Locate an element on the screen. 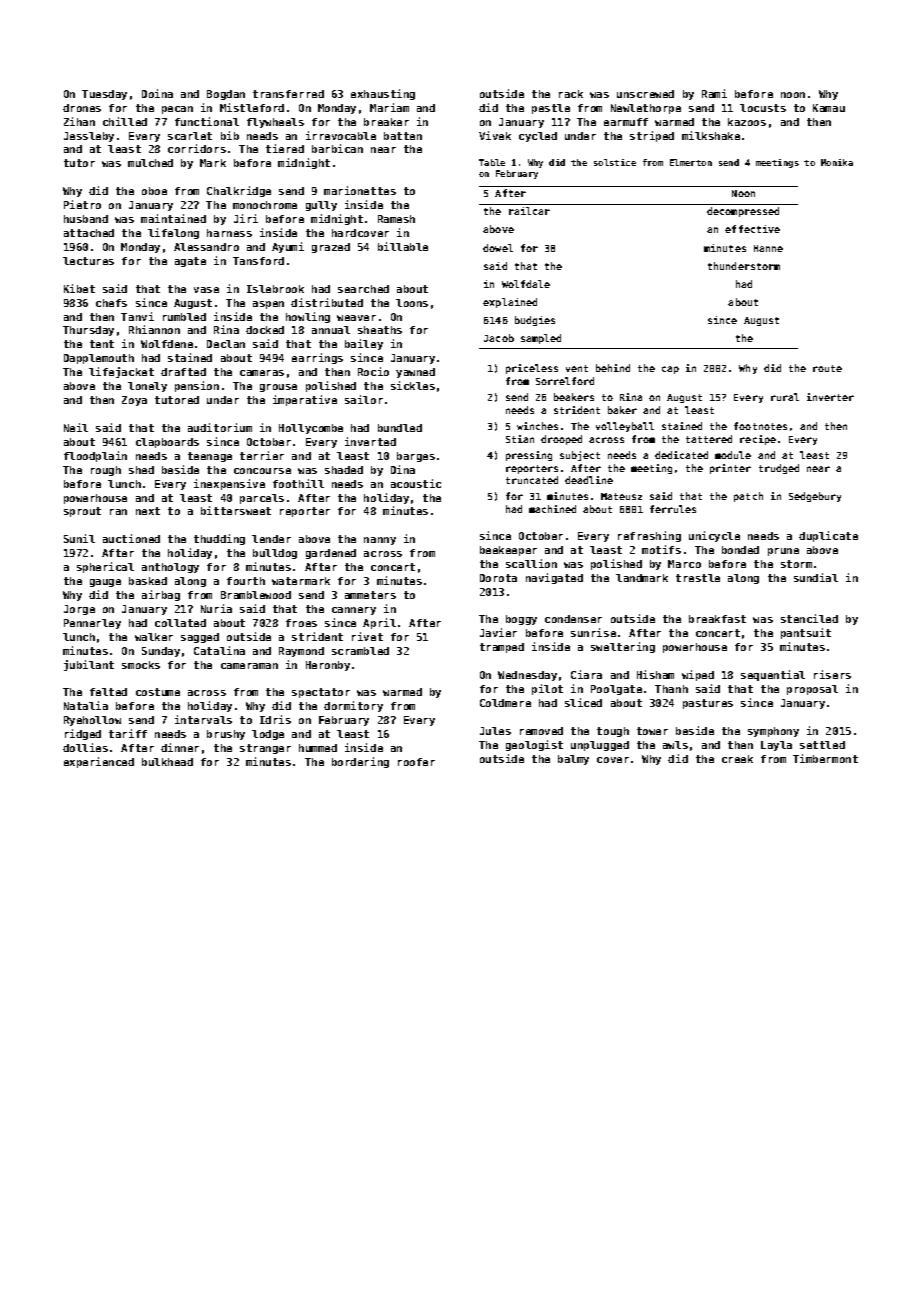 This screenshot has width=924, height=1308. nanny is located at coordinates (380, 541).
